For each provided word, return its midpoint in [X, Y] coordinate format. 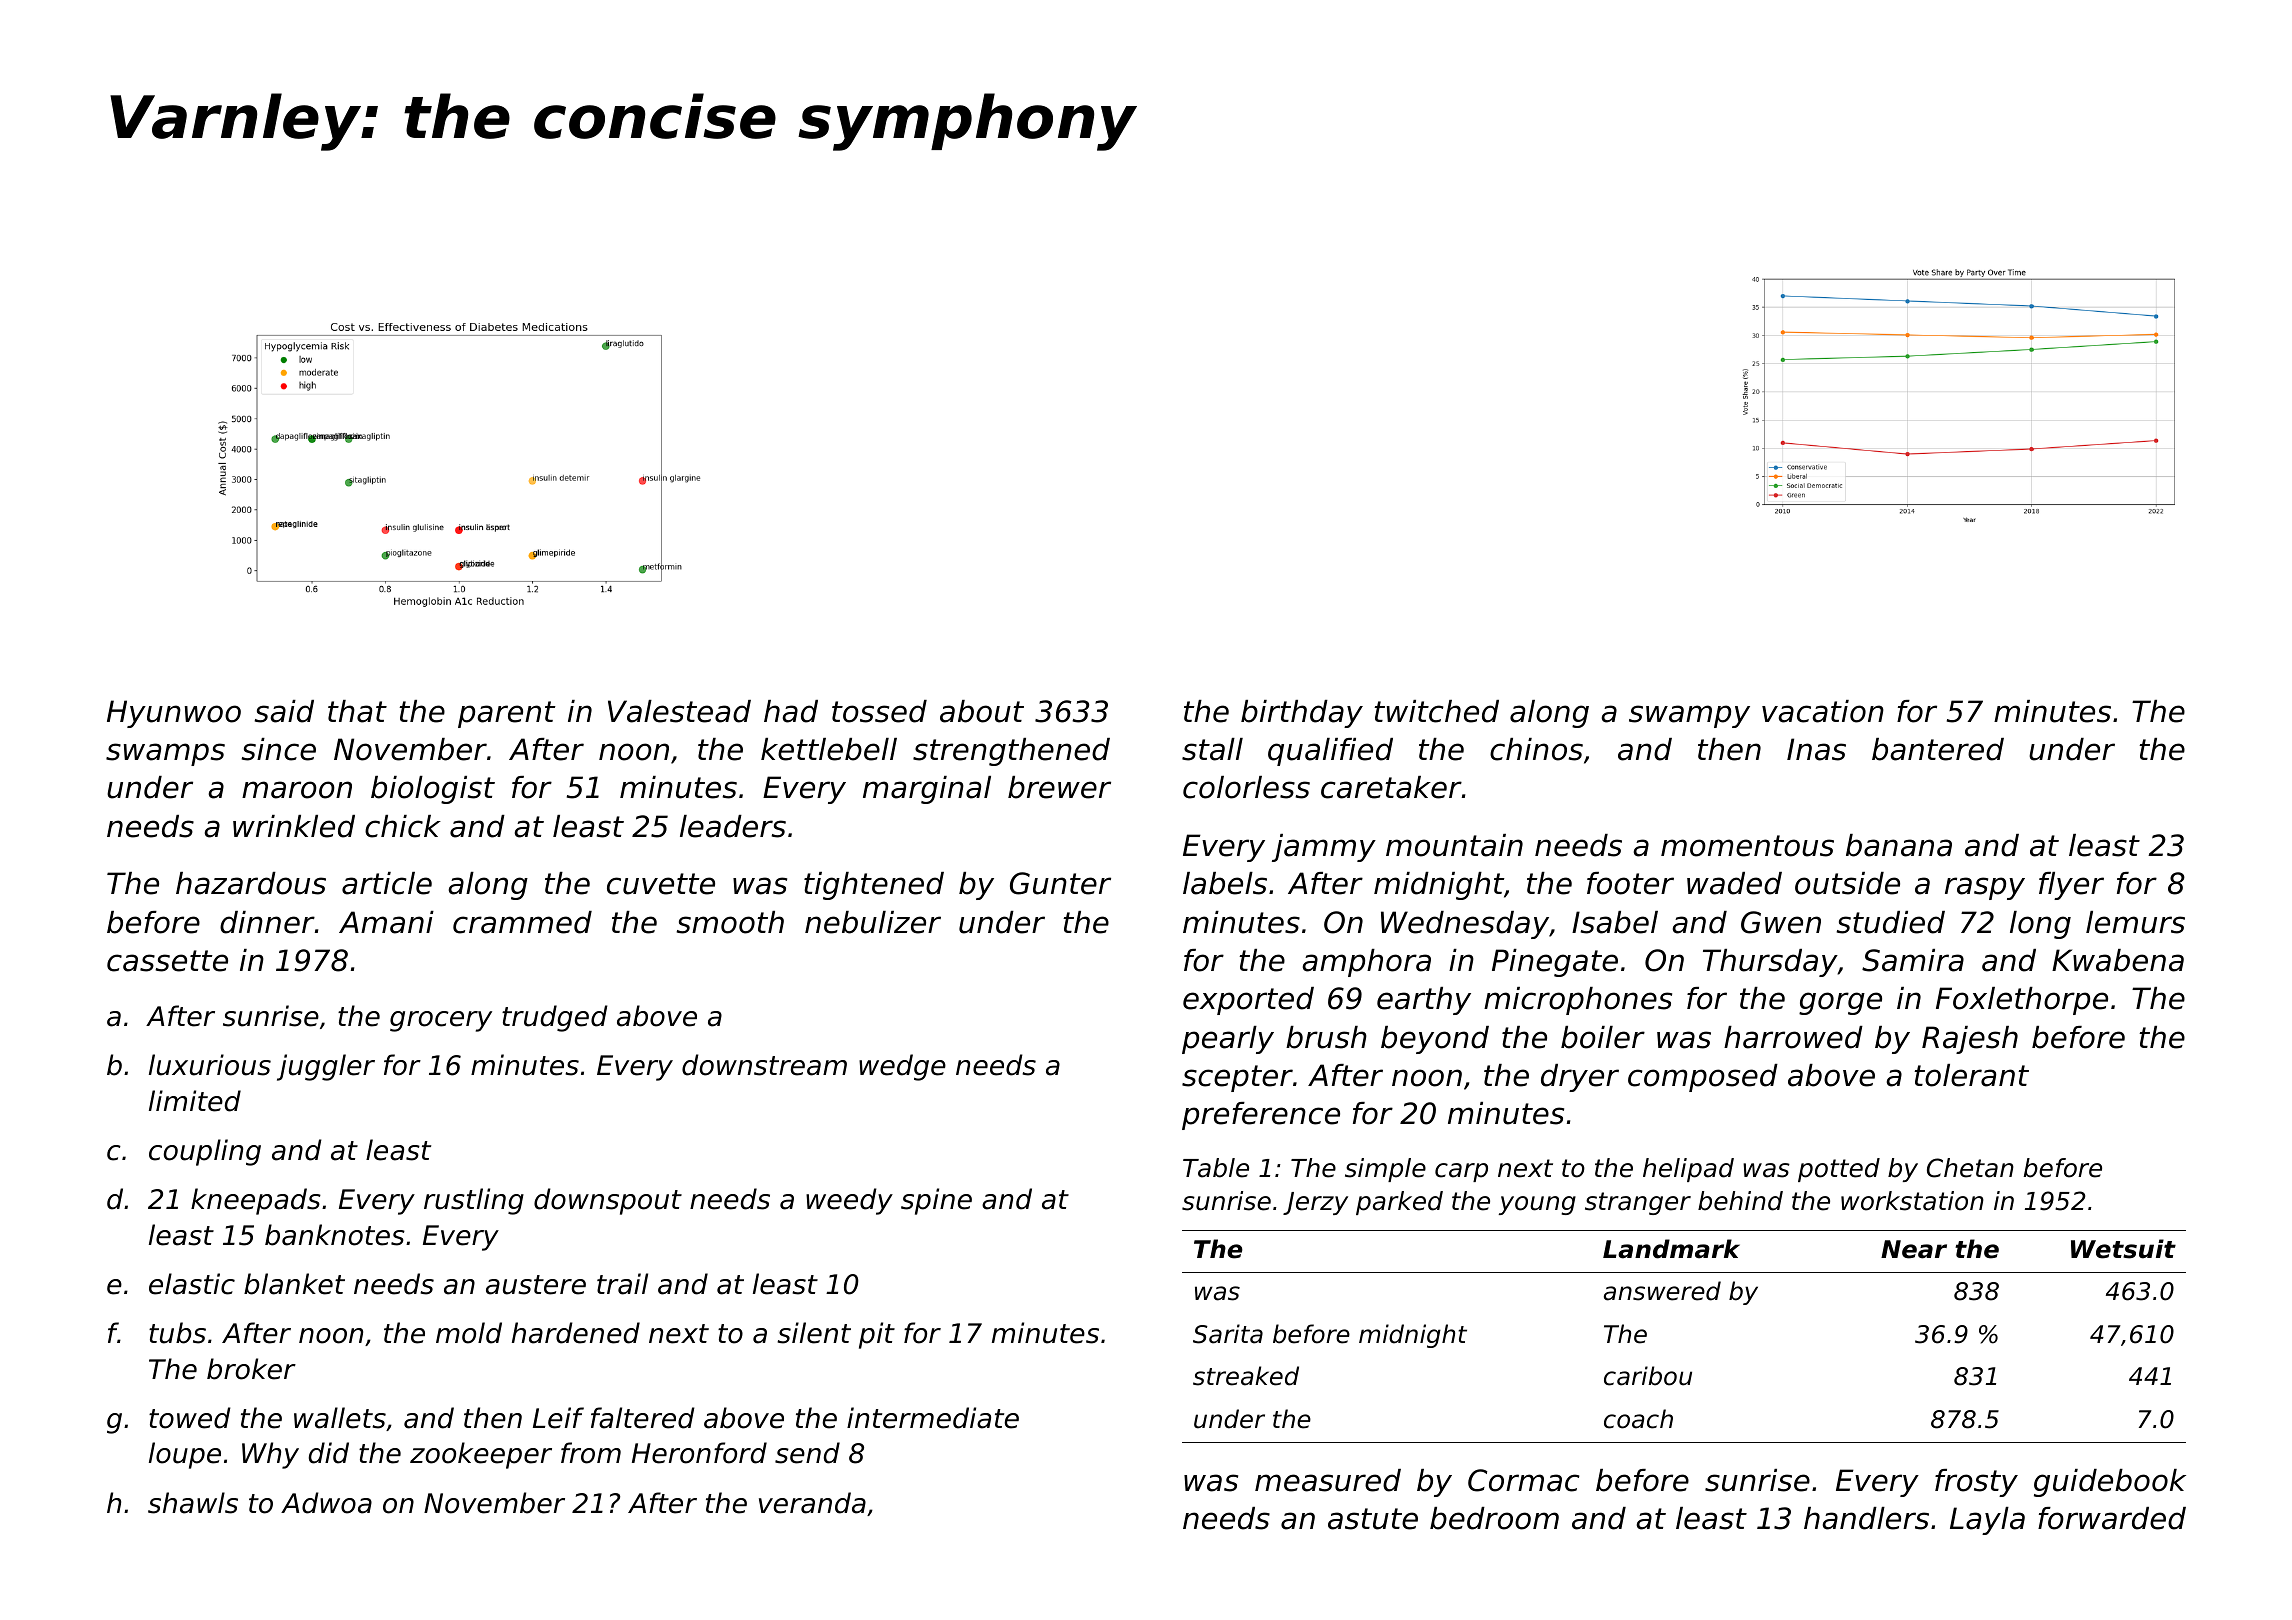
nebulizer [873, 922]
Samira [1913, 960]
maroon [297, 790]
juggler [326, 1067]
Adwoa [326, 1503]
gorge [1840, 1003]
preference [1261, 1116]
